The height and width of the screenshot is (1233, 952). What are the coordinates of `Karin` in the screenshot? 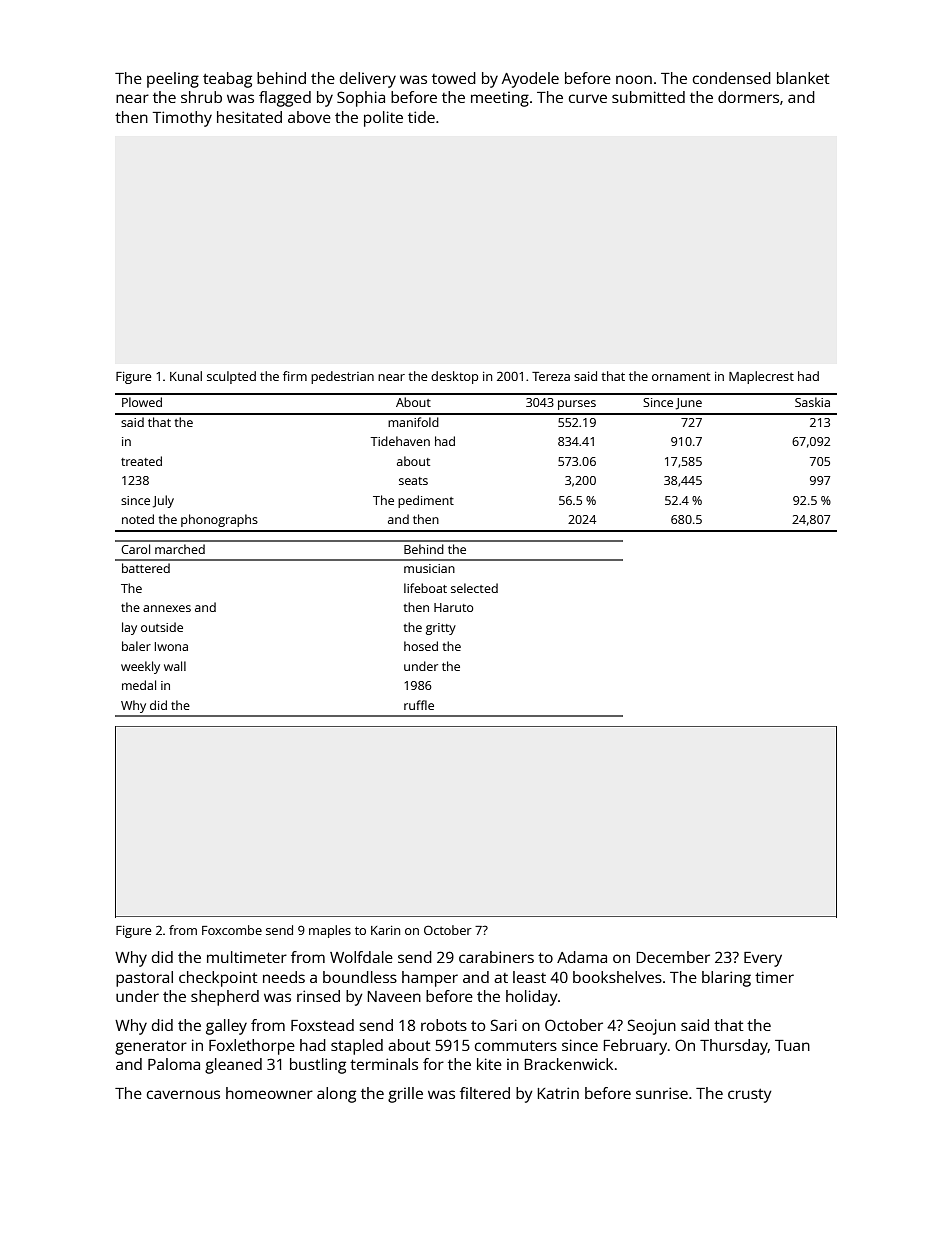 It's located at (385, 930).
